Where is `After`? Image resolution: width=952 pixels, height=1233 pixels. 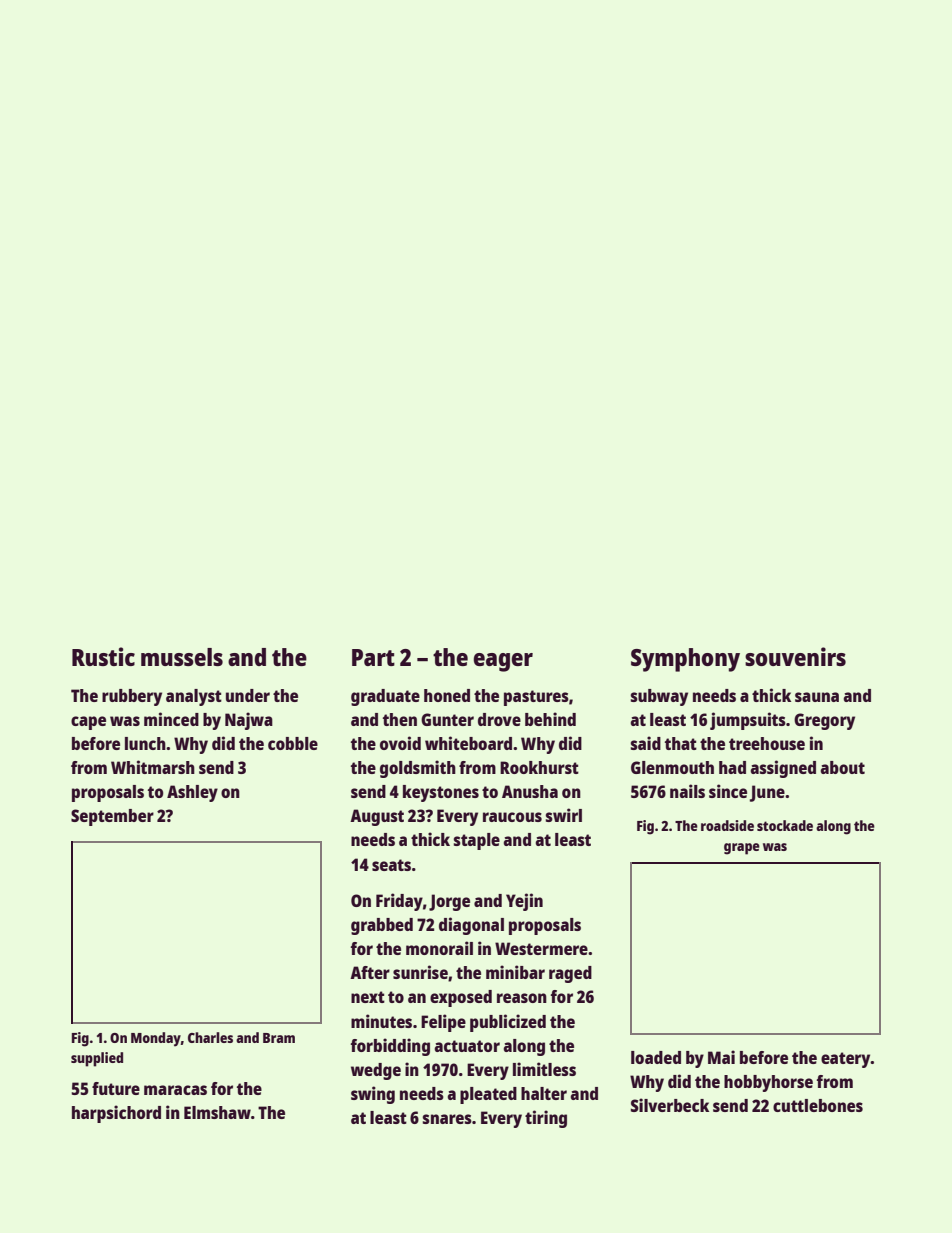
After is located at coordinates (370, 972).
